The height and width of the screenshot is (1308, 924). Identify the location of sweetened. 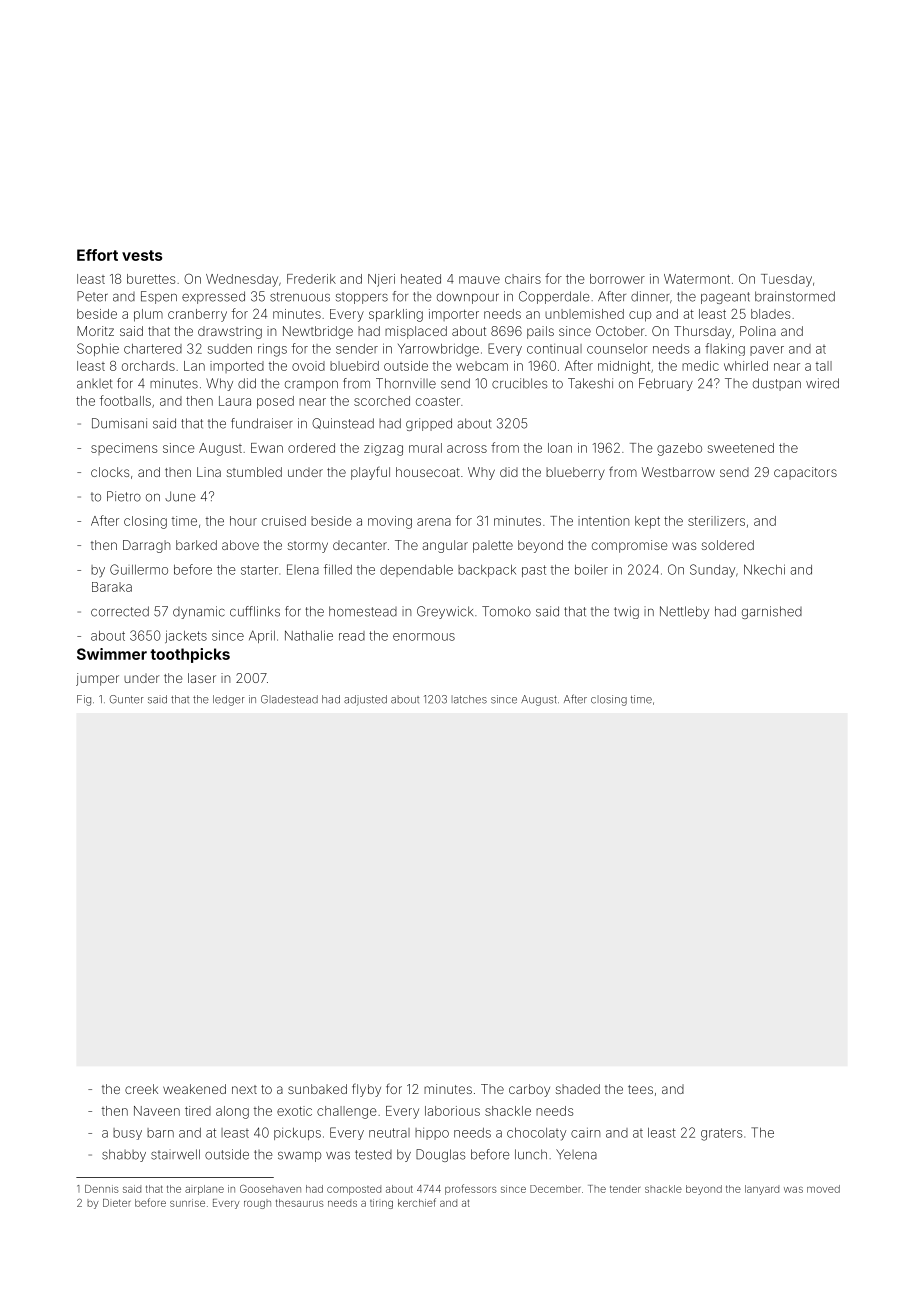
(741, 448).
